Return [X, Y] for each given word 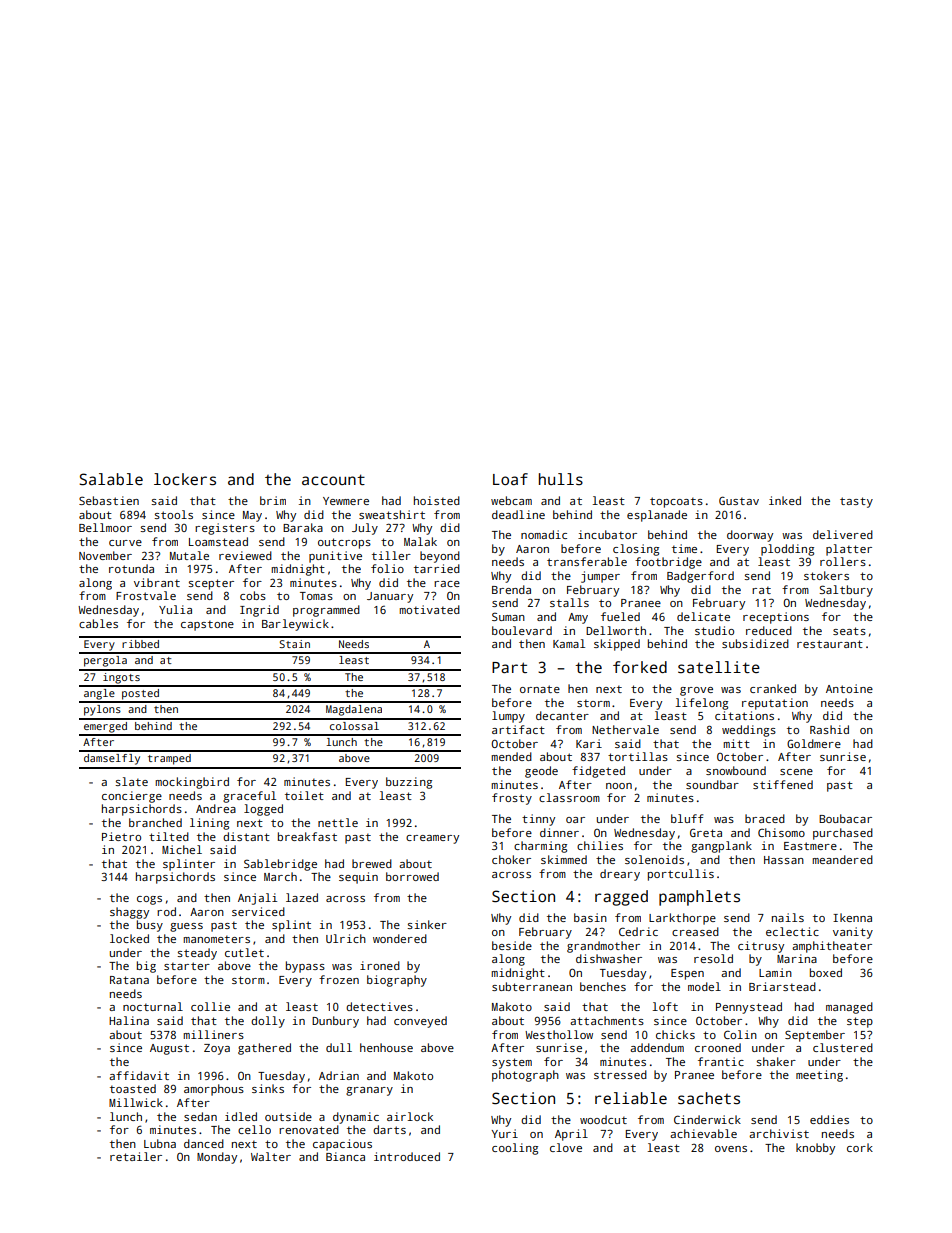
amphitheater [832, 947]
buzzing [409, 783]
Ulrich [346, 938]
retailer [136, 1156]
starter [187, 966]
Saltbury [846, 591]
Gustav [739, 500]
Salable [111, 479]
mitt [736, 743]
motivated [429, 609]
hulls [561, 479]
